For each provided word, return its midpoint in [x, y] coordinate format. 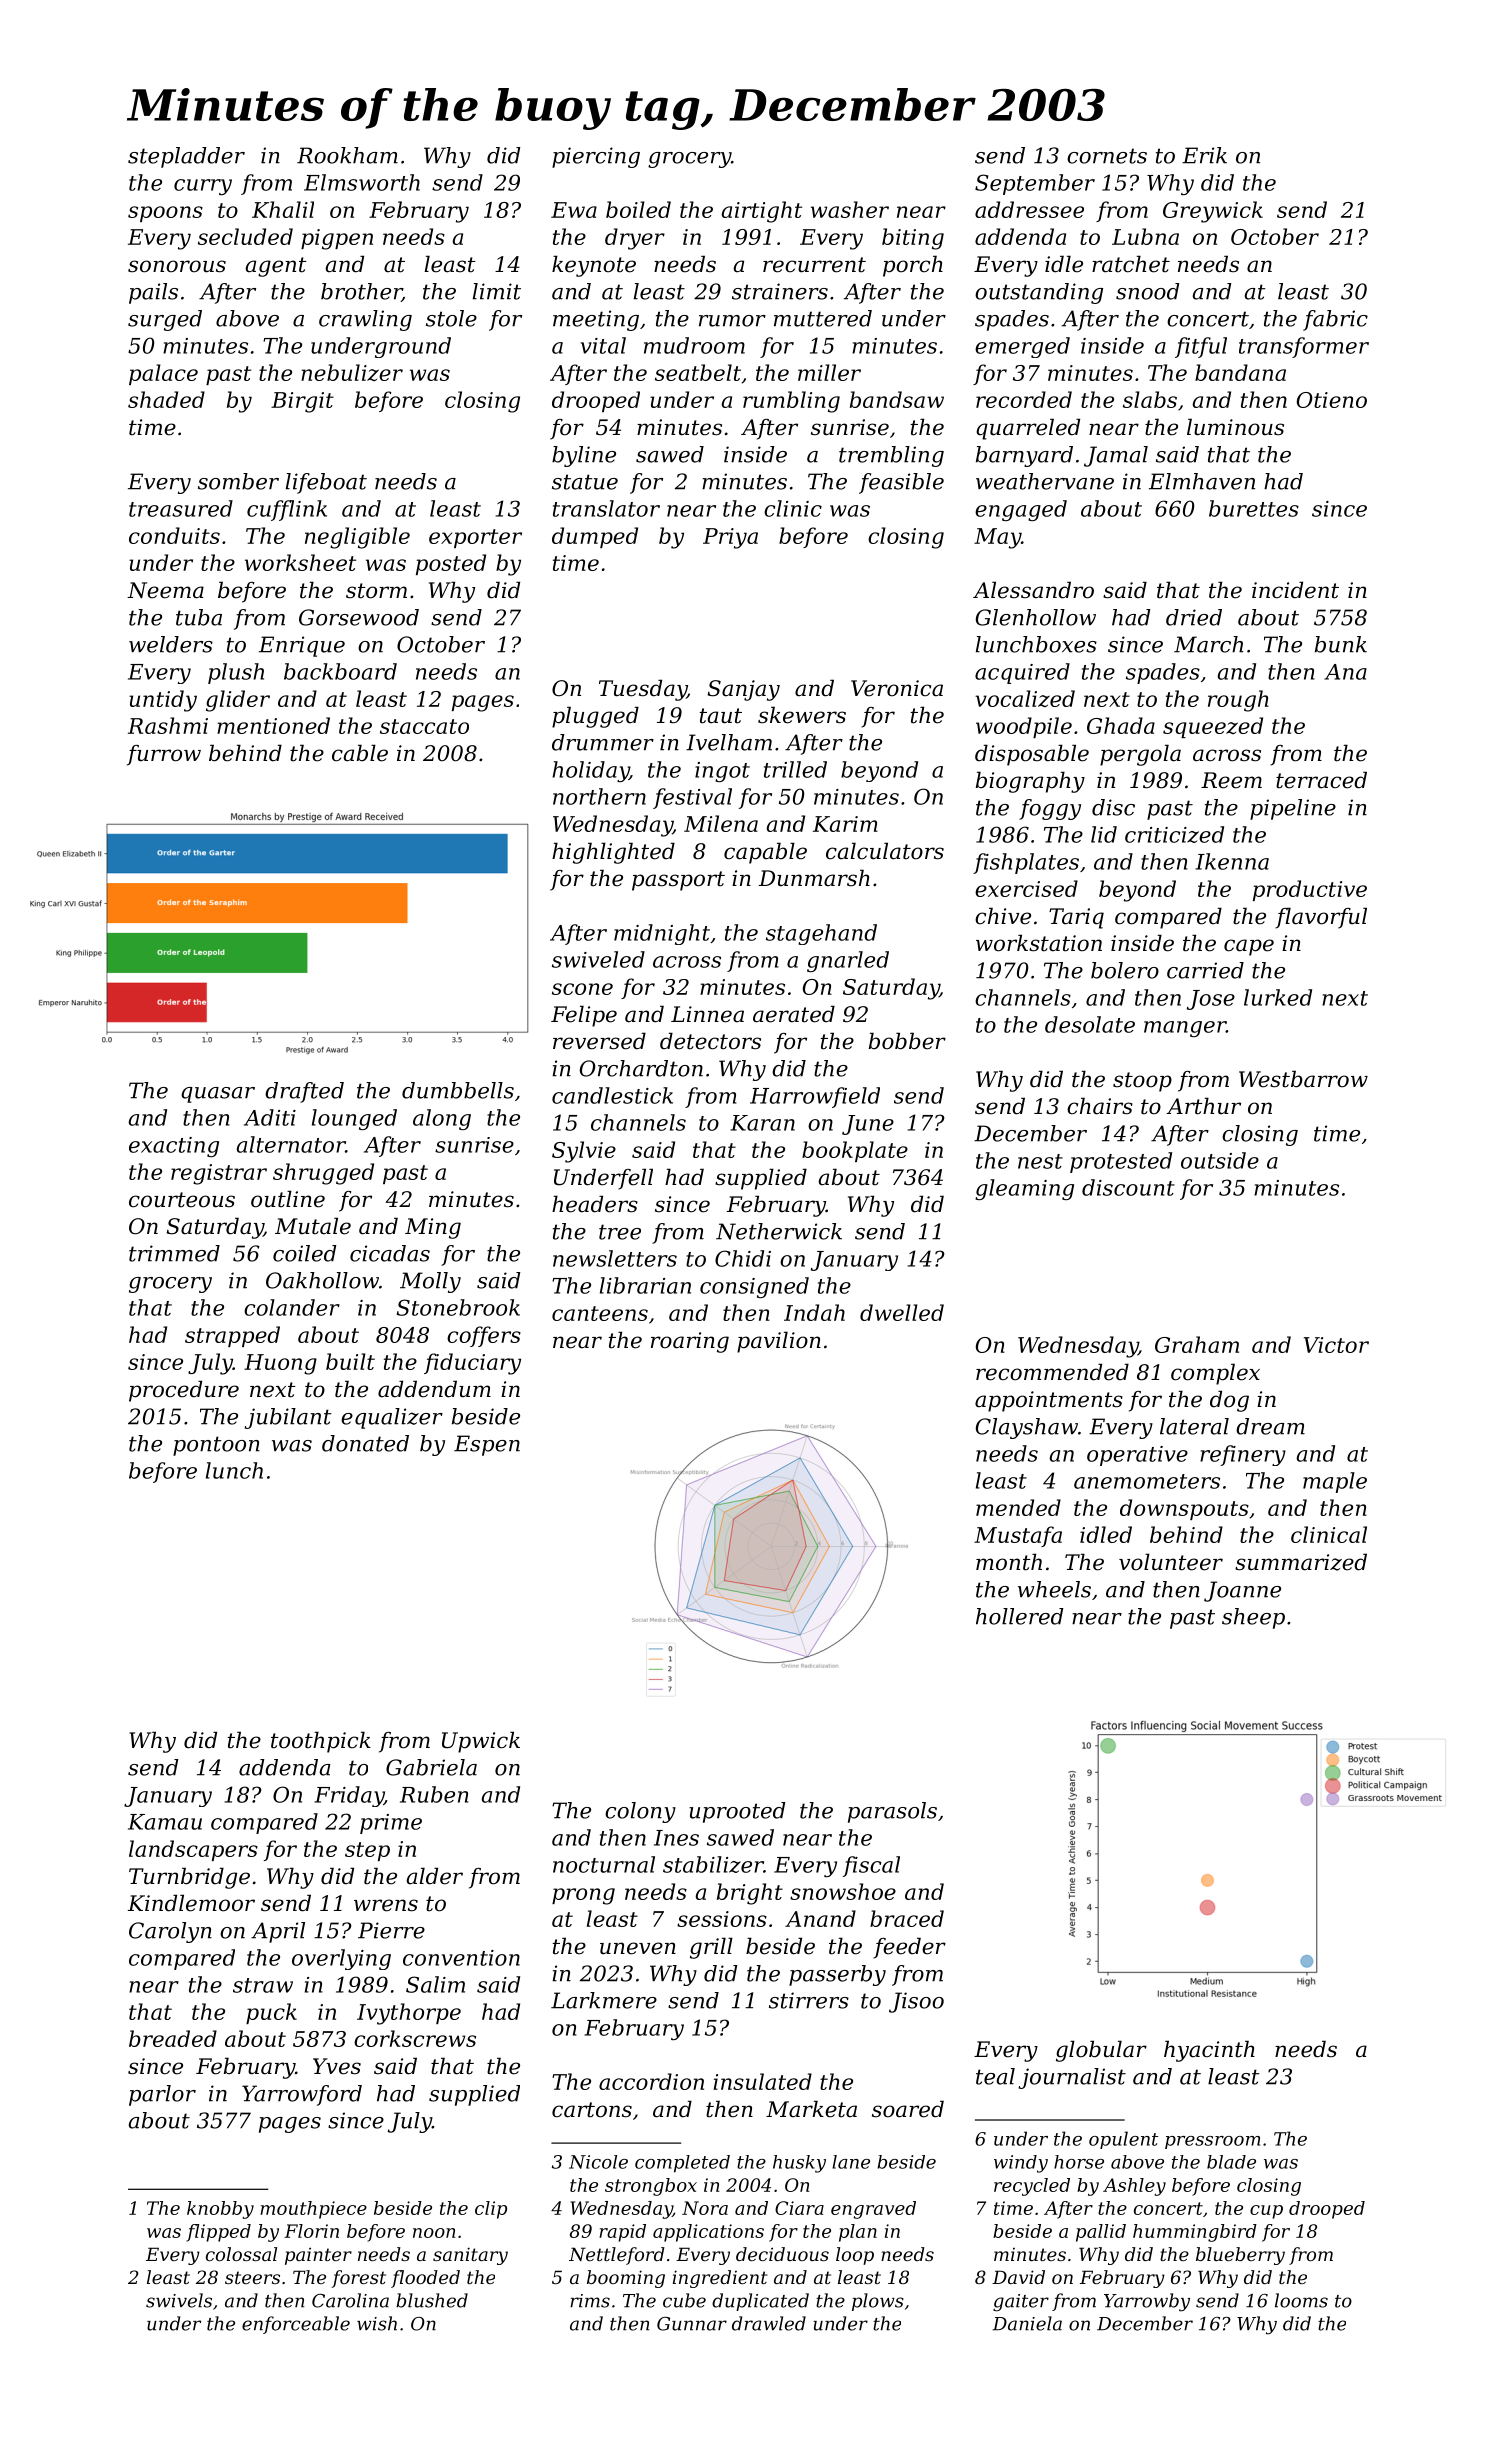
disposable [1032, 755]
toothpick [321, 1742]
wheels [1054, 1589]
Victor [1336, 1345]
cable [360, 753]
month [1009, 1562]
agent [276, 267]
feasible [901, 483]
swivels [179, 2300]
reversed [599, 1041]
